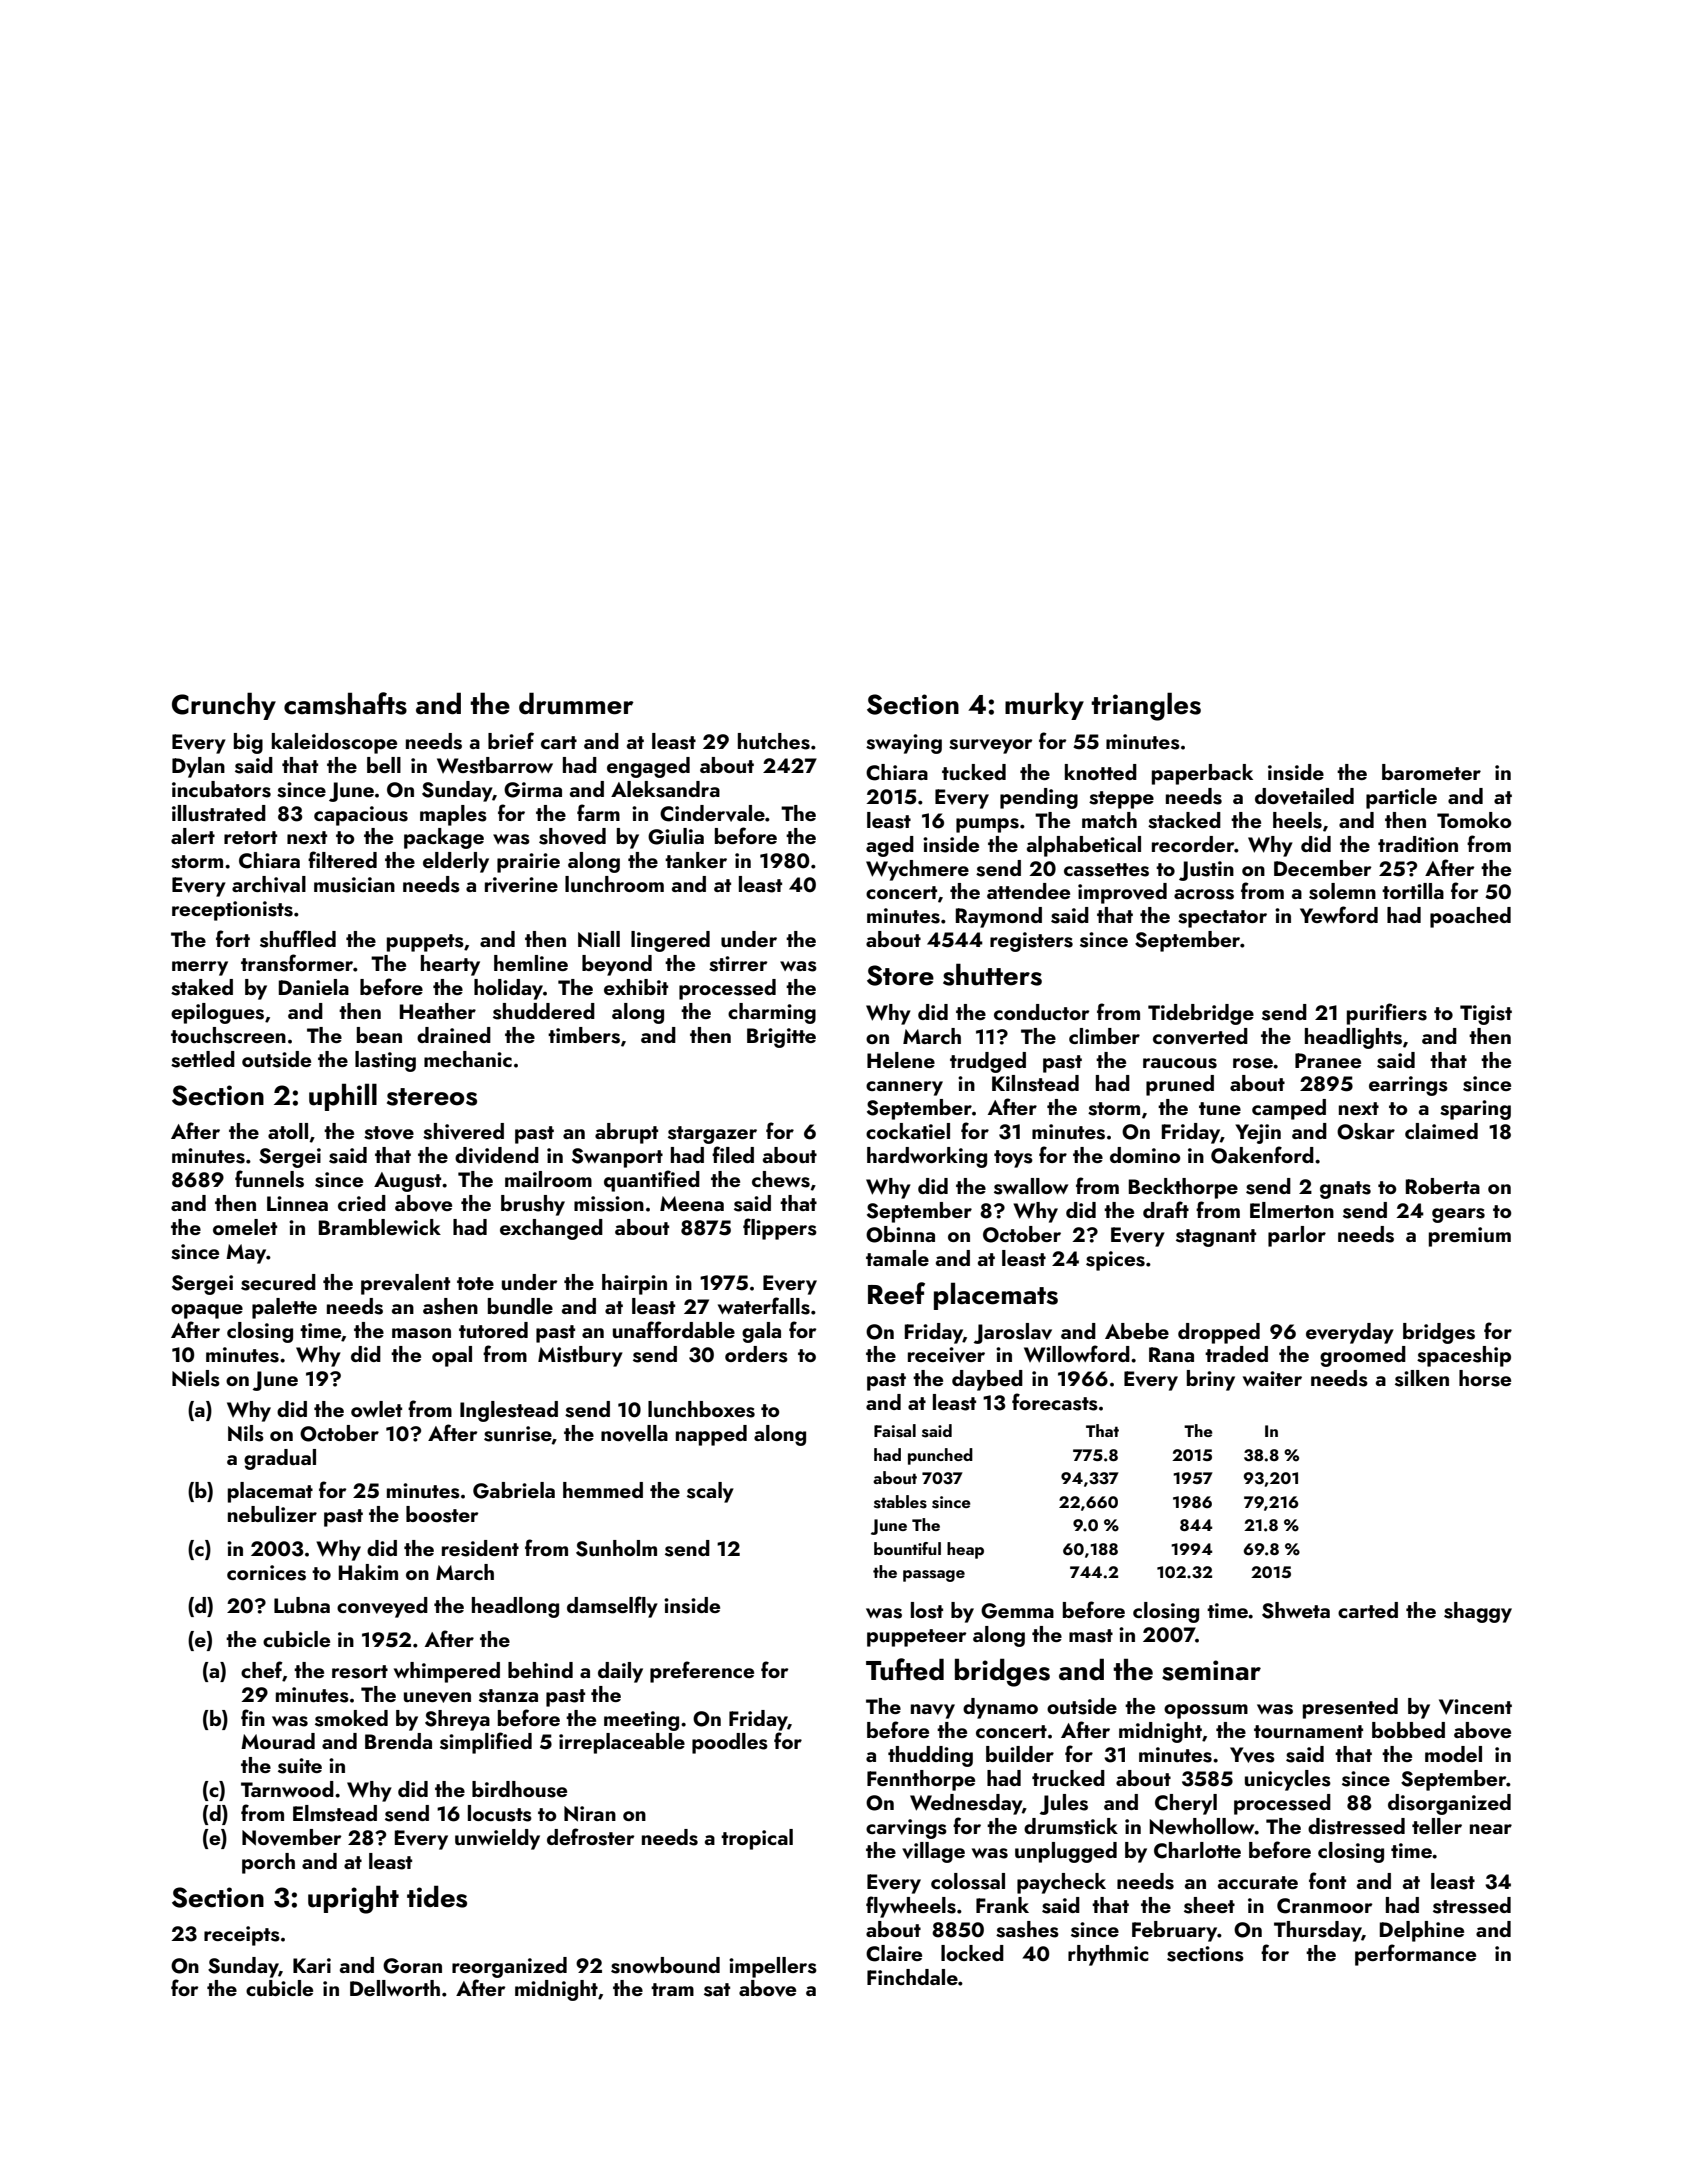  What do you see at coordinates (1415, 1955) in the page?
I see `performance` at bounding box center [1415, 1955].
